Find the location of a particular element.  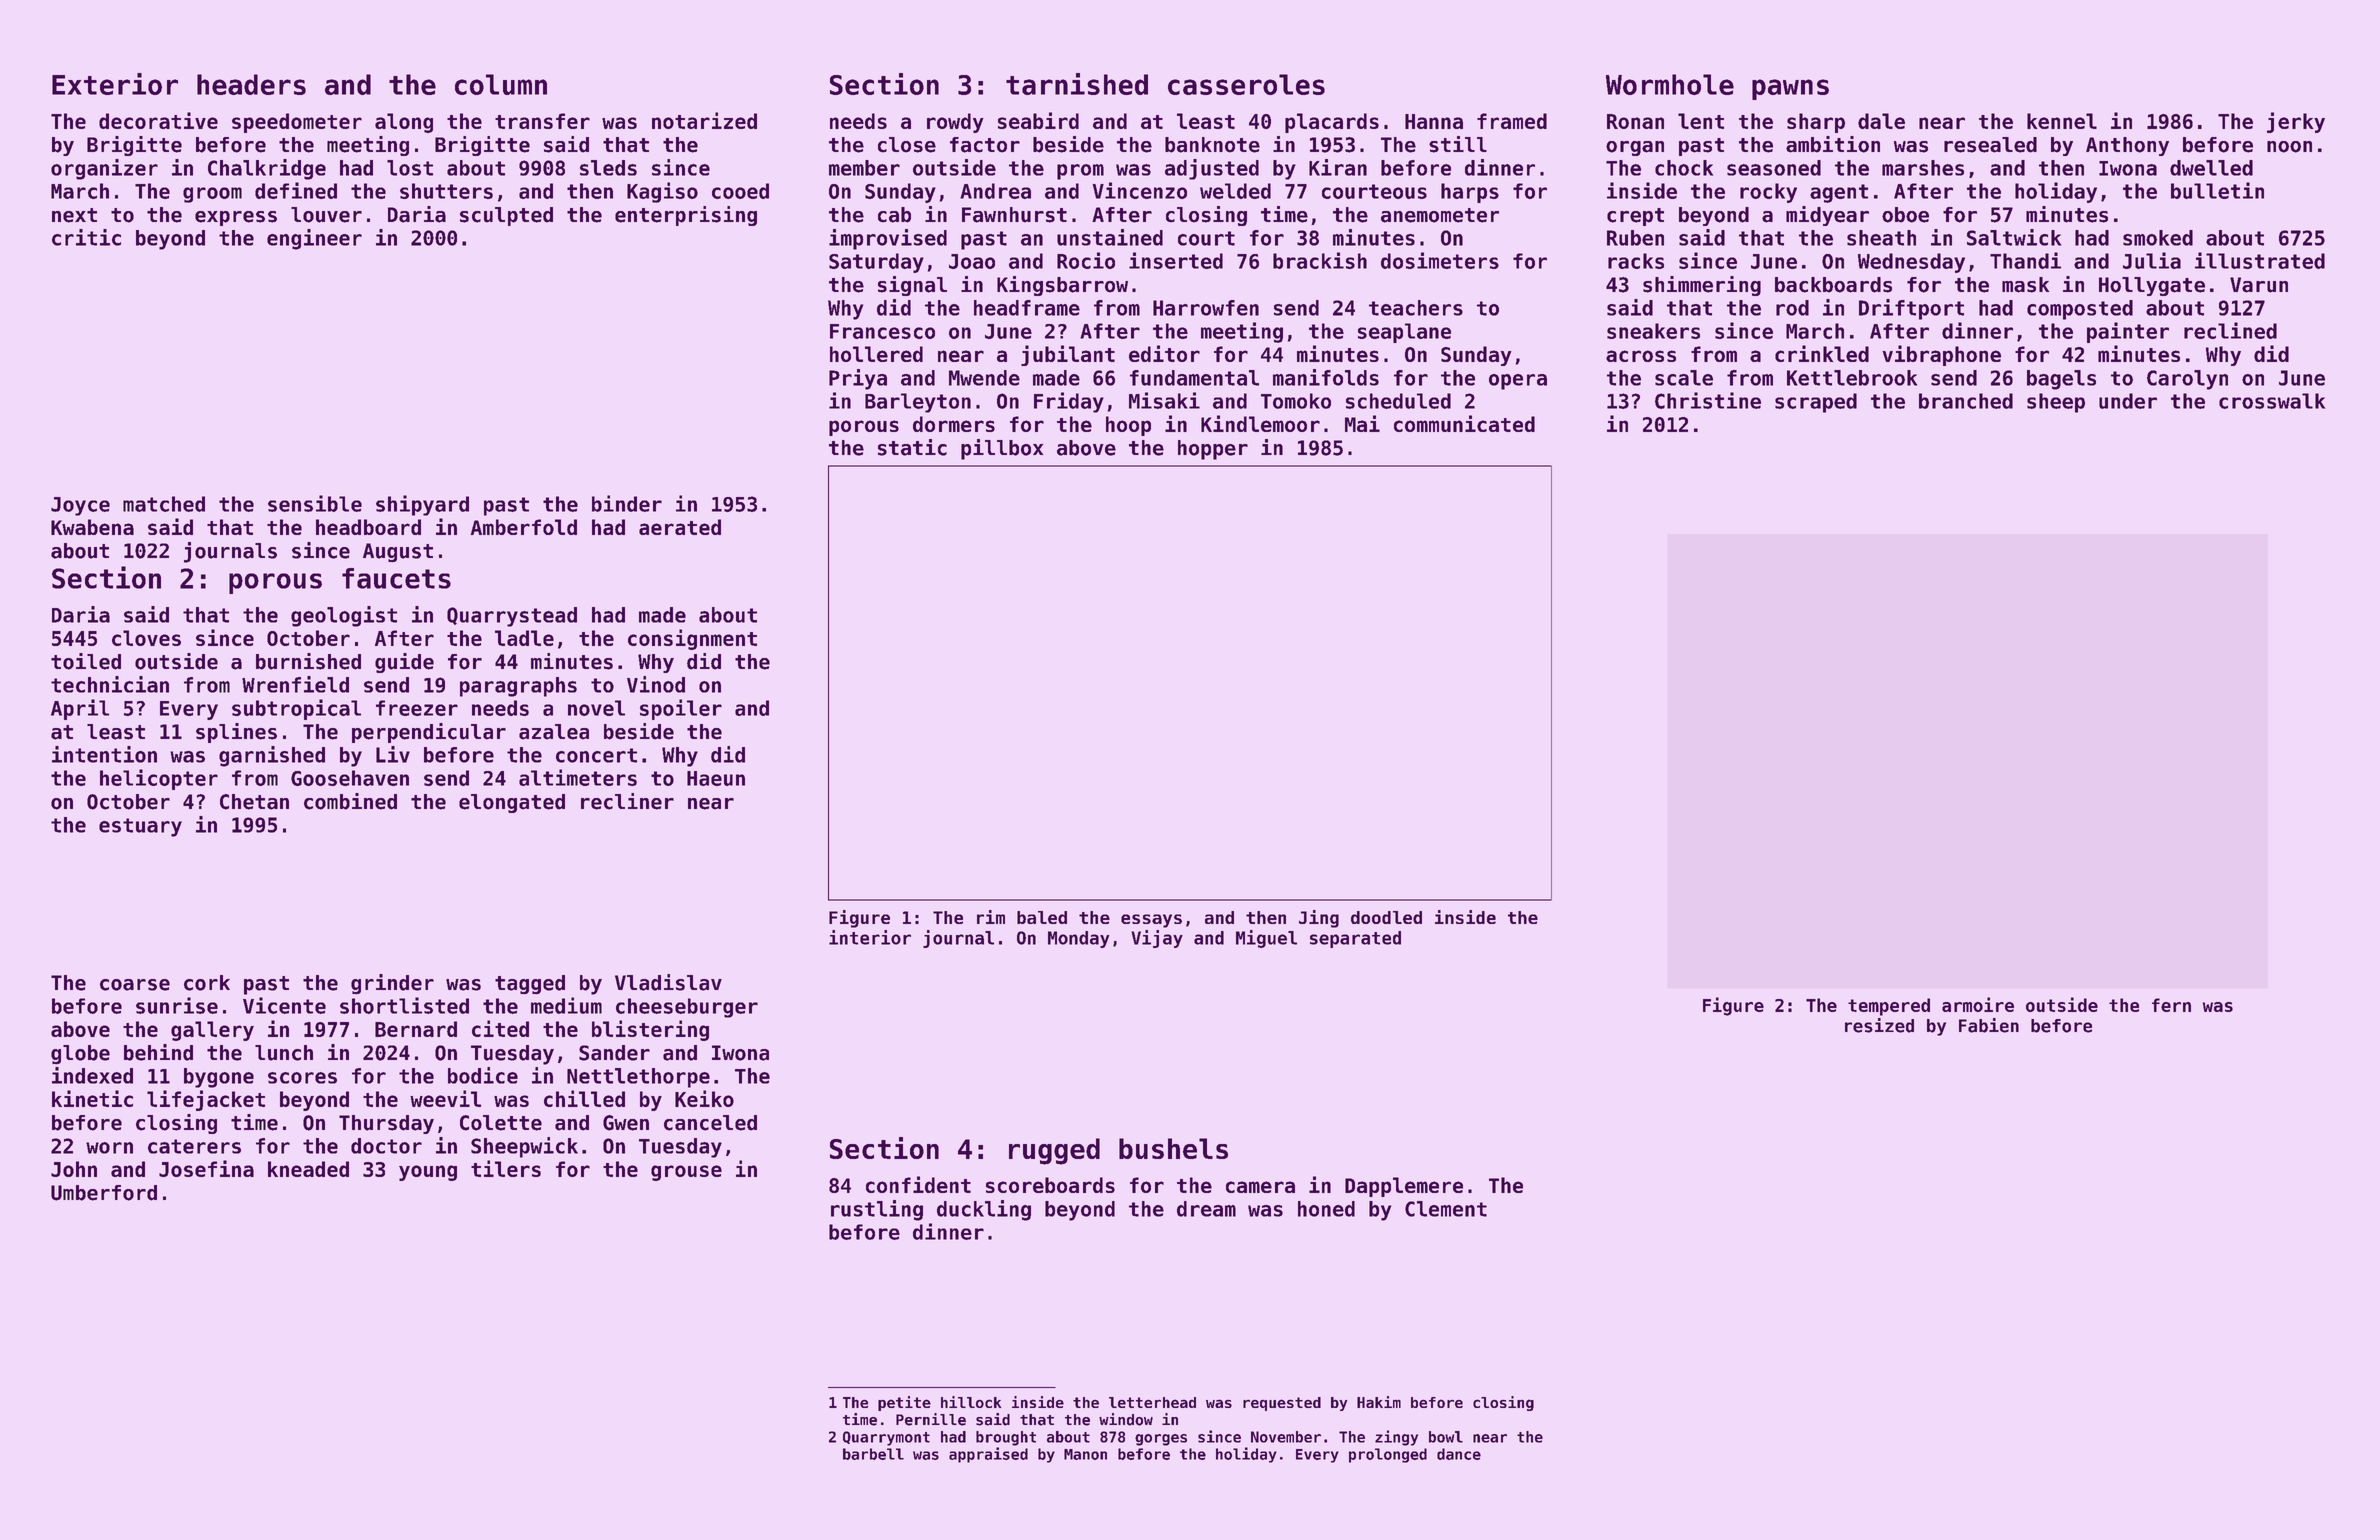

intention is located at coordinates (104, 754).
